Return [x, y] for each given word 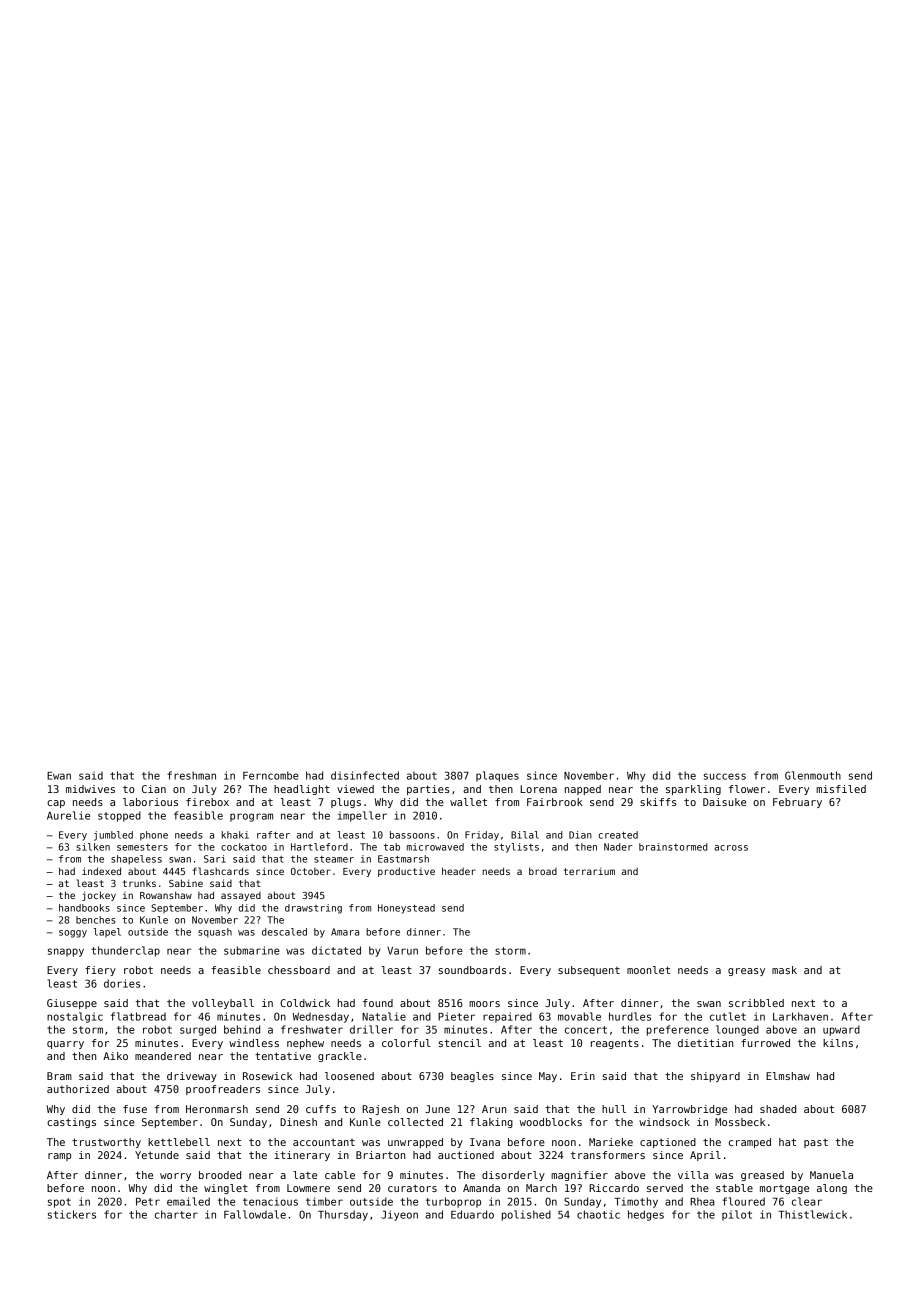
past [816, 1143]
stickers [72, 1214]
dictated [336, 950]
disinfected [365, 775]
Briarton [380, 1155]
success [725, 776]
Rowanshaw [166, 895]
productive [406, 872]
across [731, 848]
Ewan [59, 776]
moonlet [648, 970]
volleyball [223, 1004]
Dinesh [298, 1122]
